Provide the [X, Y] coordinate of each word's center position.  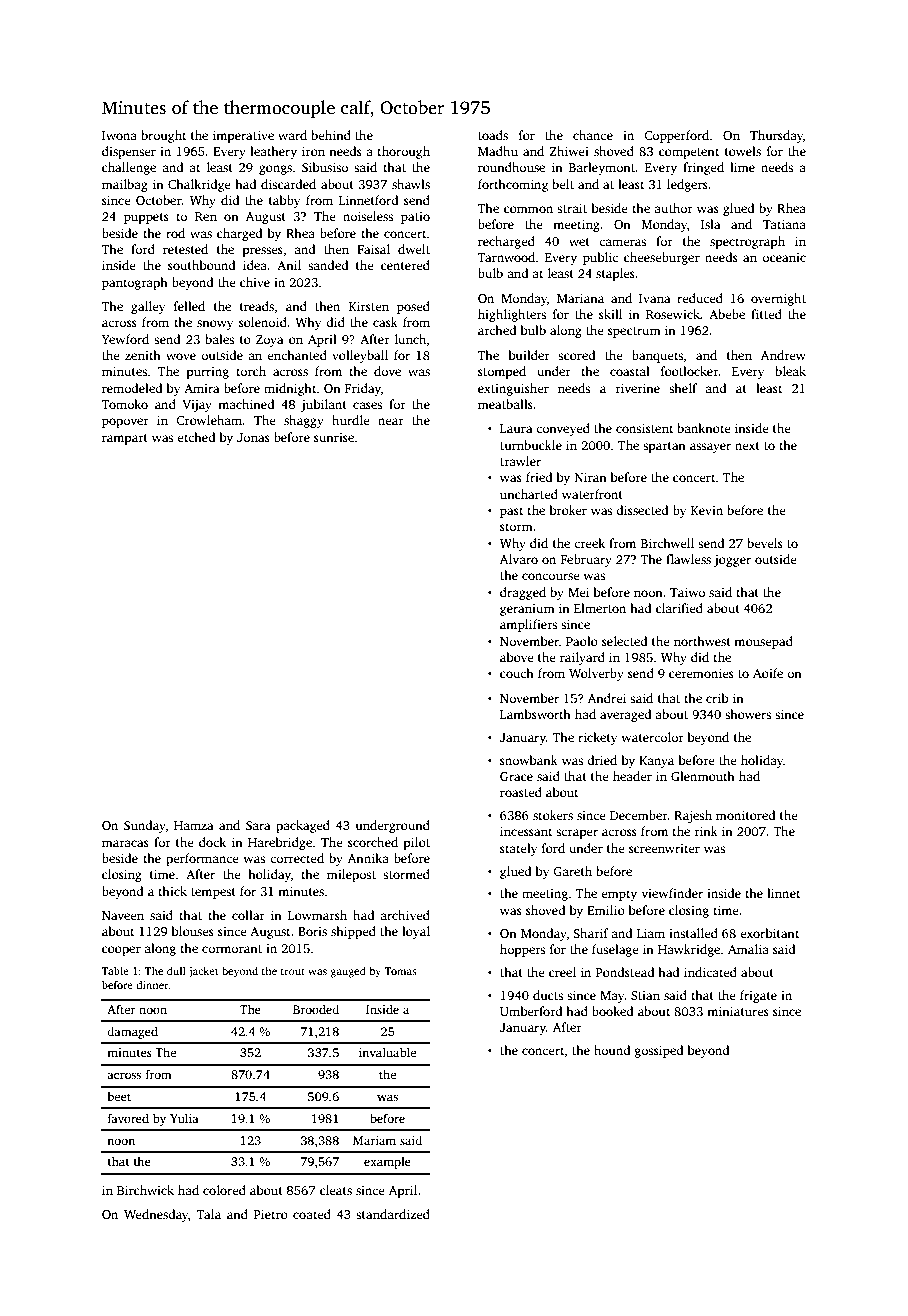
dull [176, 970]
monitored [745, 815]
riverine [637, 388]
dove [387, 371]
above [517, 657]
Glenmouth [703, 776]
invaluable [387, 1052]
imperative [243, 136]
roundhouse [511, 167]
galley [148, 307]
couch [517, 673]
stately [518, 849]
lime [742, 167]
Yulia [184, 1118]
